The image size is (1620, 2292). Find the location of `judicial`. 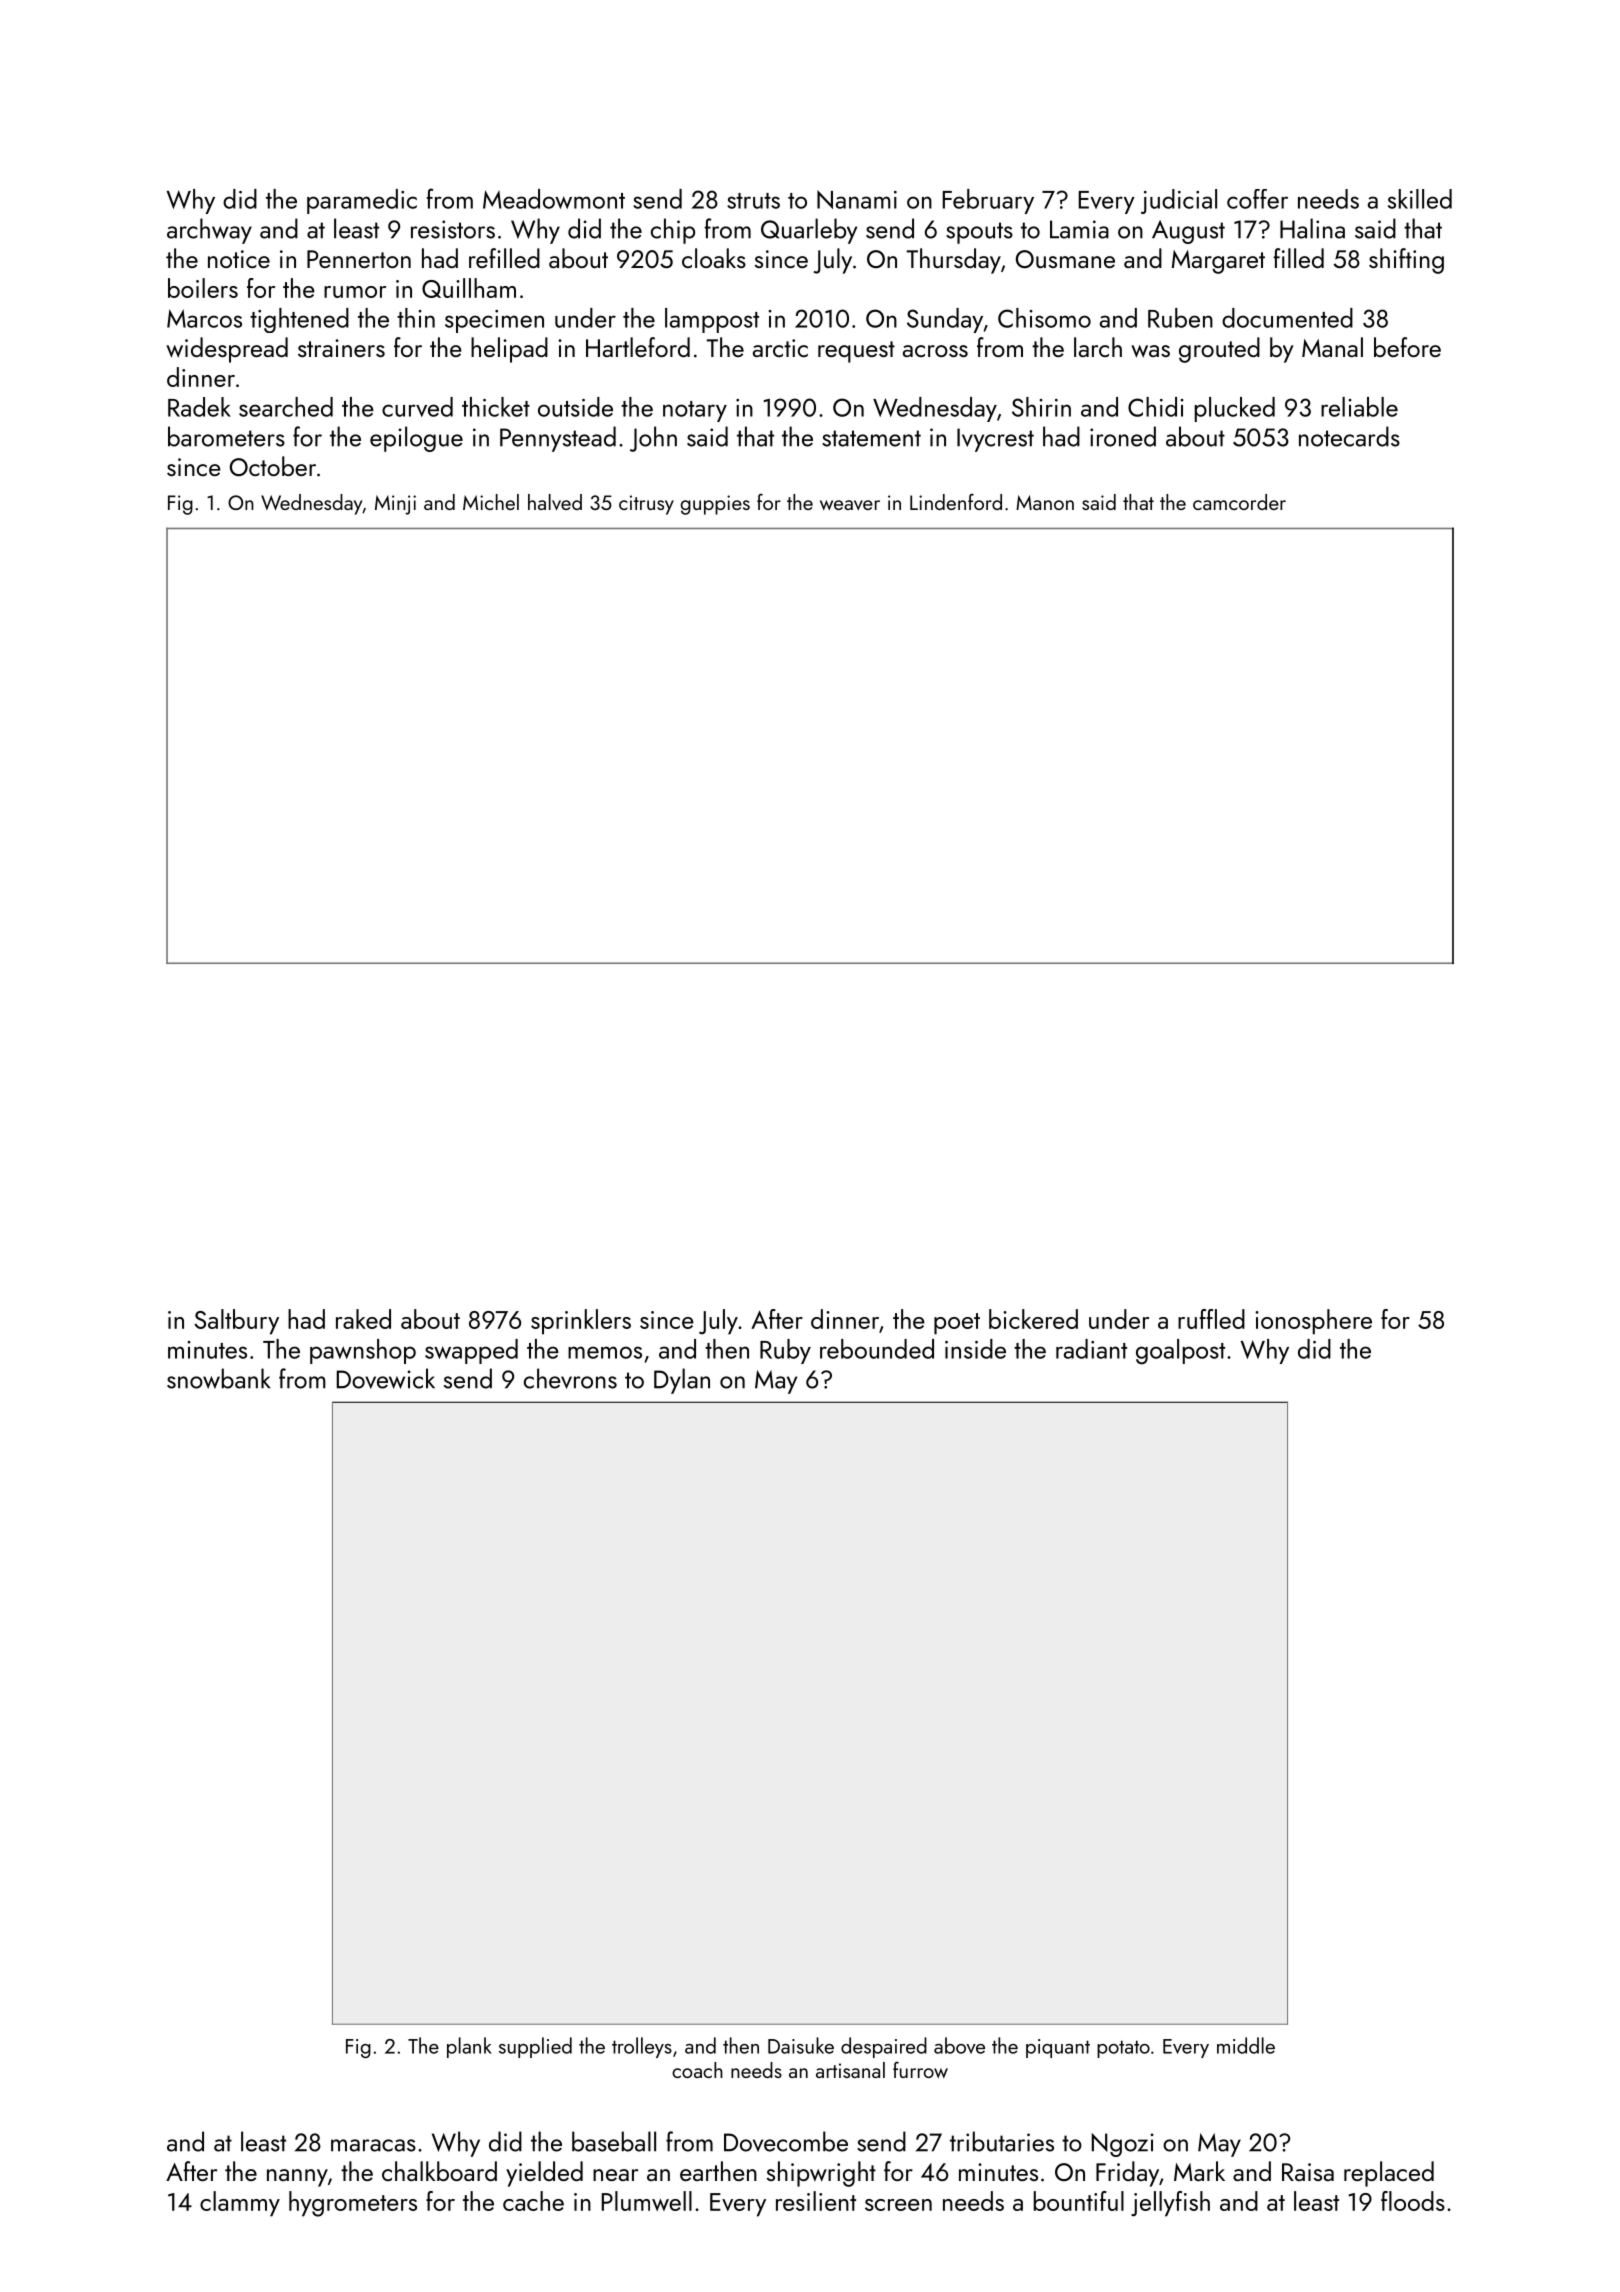

judicial is located at coordinates (1179, 201).
